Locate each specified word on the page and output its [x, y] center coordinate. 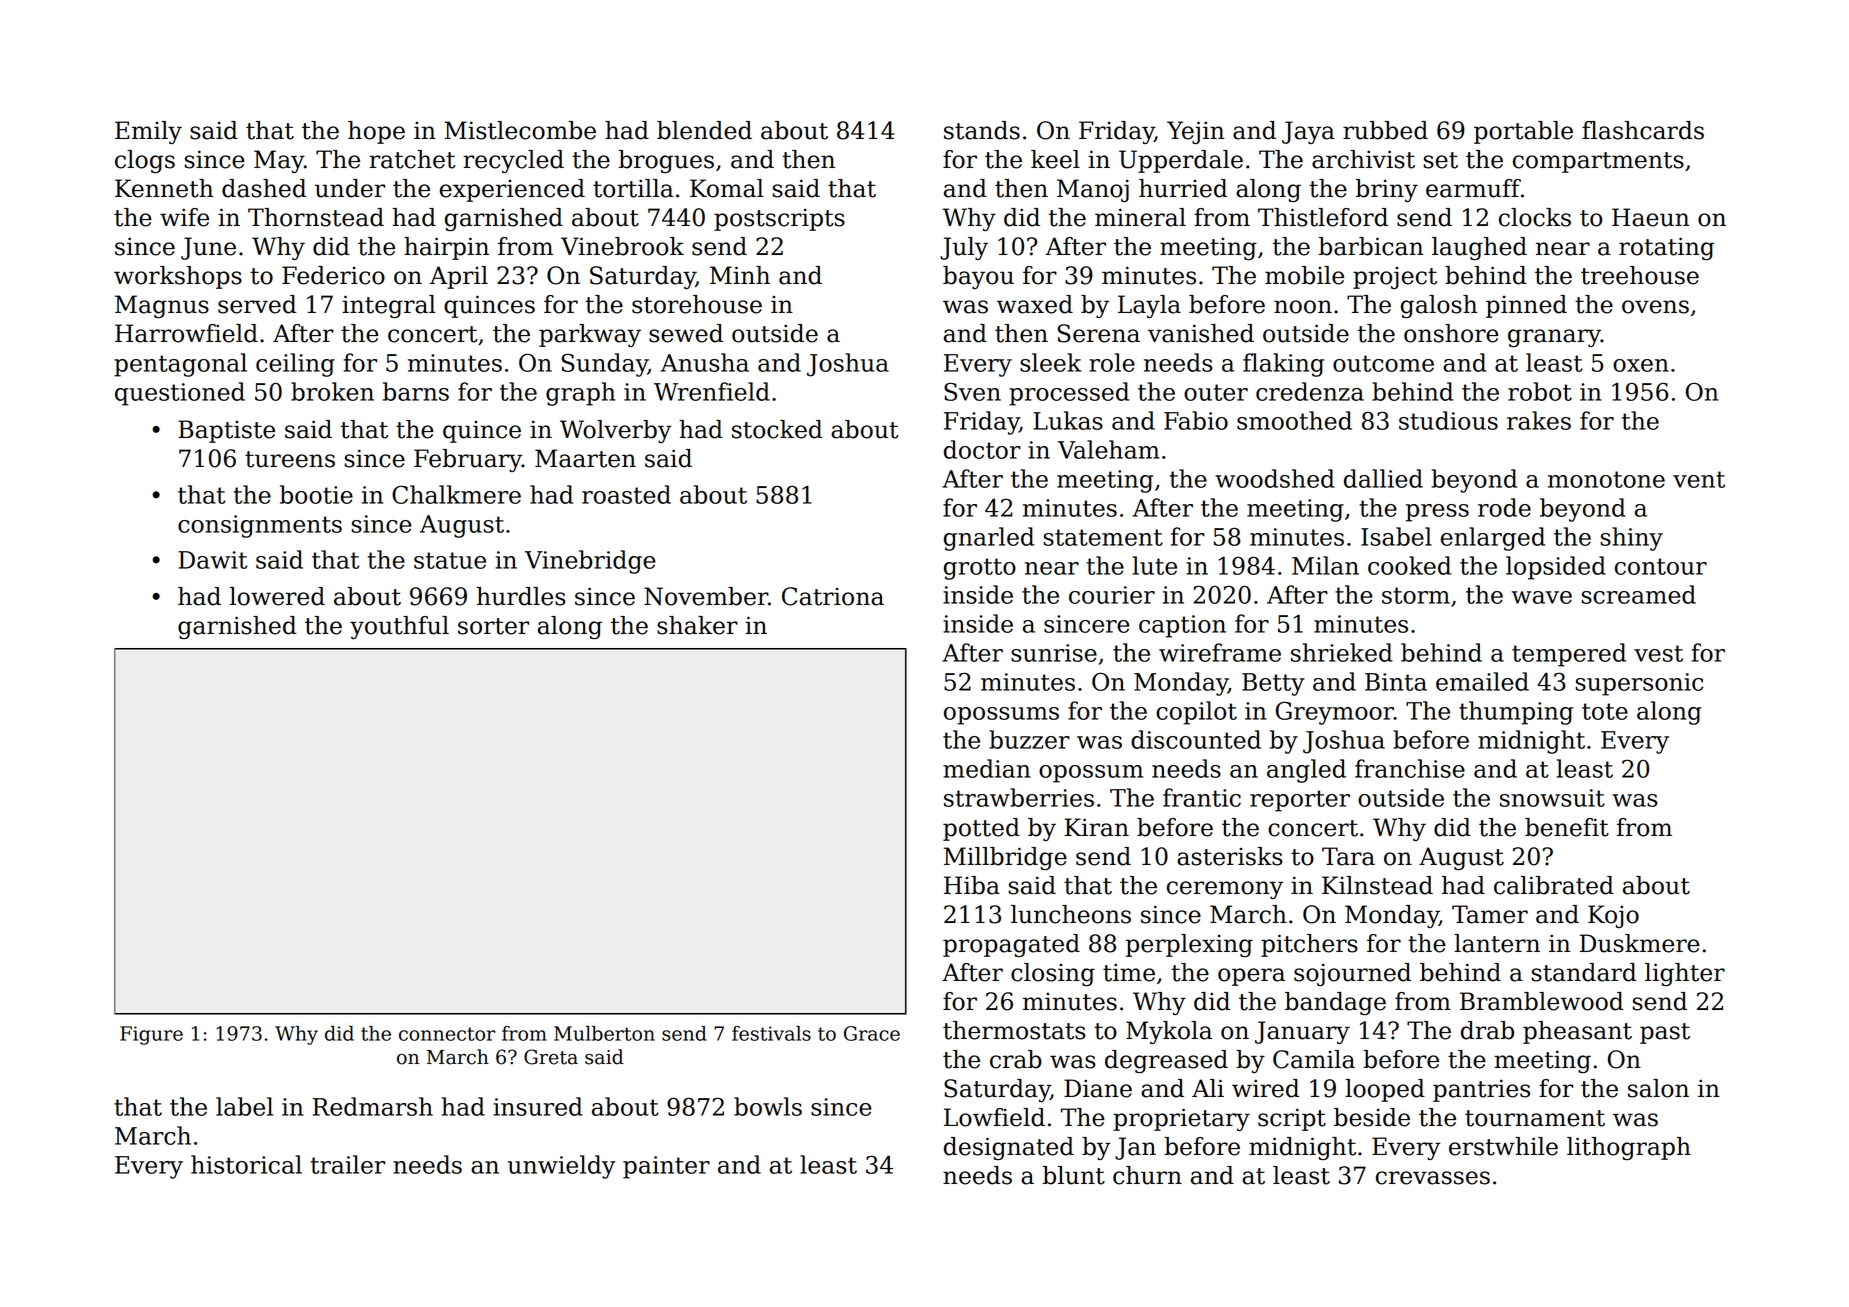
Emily [148, 132]
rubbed [1385, 130]
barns [416, 391]
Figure [151, 1035]
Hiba [972, 885]
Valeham [1109, 449]
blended [704, 130]
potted [981, 829]
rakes [1539, 420]
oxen [1641, 365]
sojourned [1352, 974]
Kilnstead [1377, 885]
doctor [982, 449]
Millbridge [1005, 858]
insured [538, 1106]
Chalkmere [456, 494]
